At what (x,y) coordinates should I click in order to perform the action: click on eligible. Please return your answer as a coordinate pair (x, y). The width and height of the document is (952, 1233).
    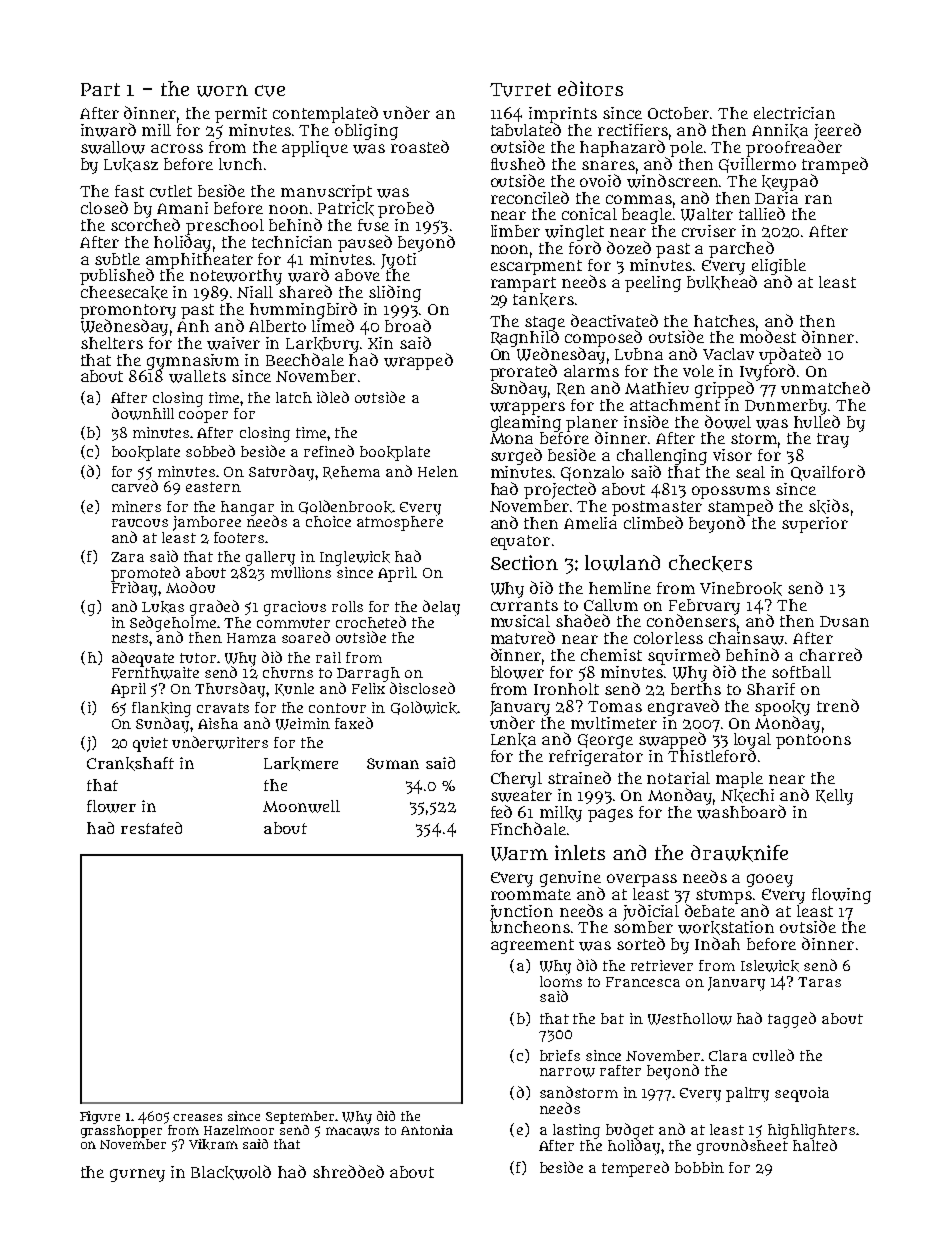
    Looking at the image, I should click on (779, 267).
